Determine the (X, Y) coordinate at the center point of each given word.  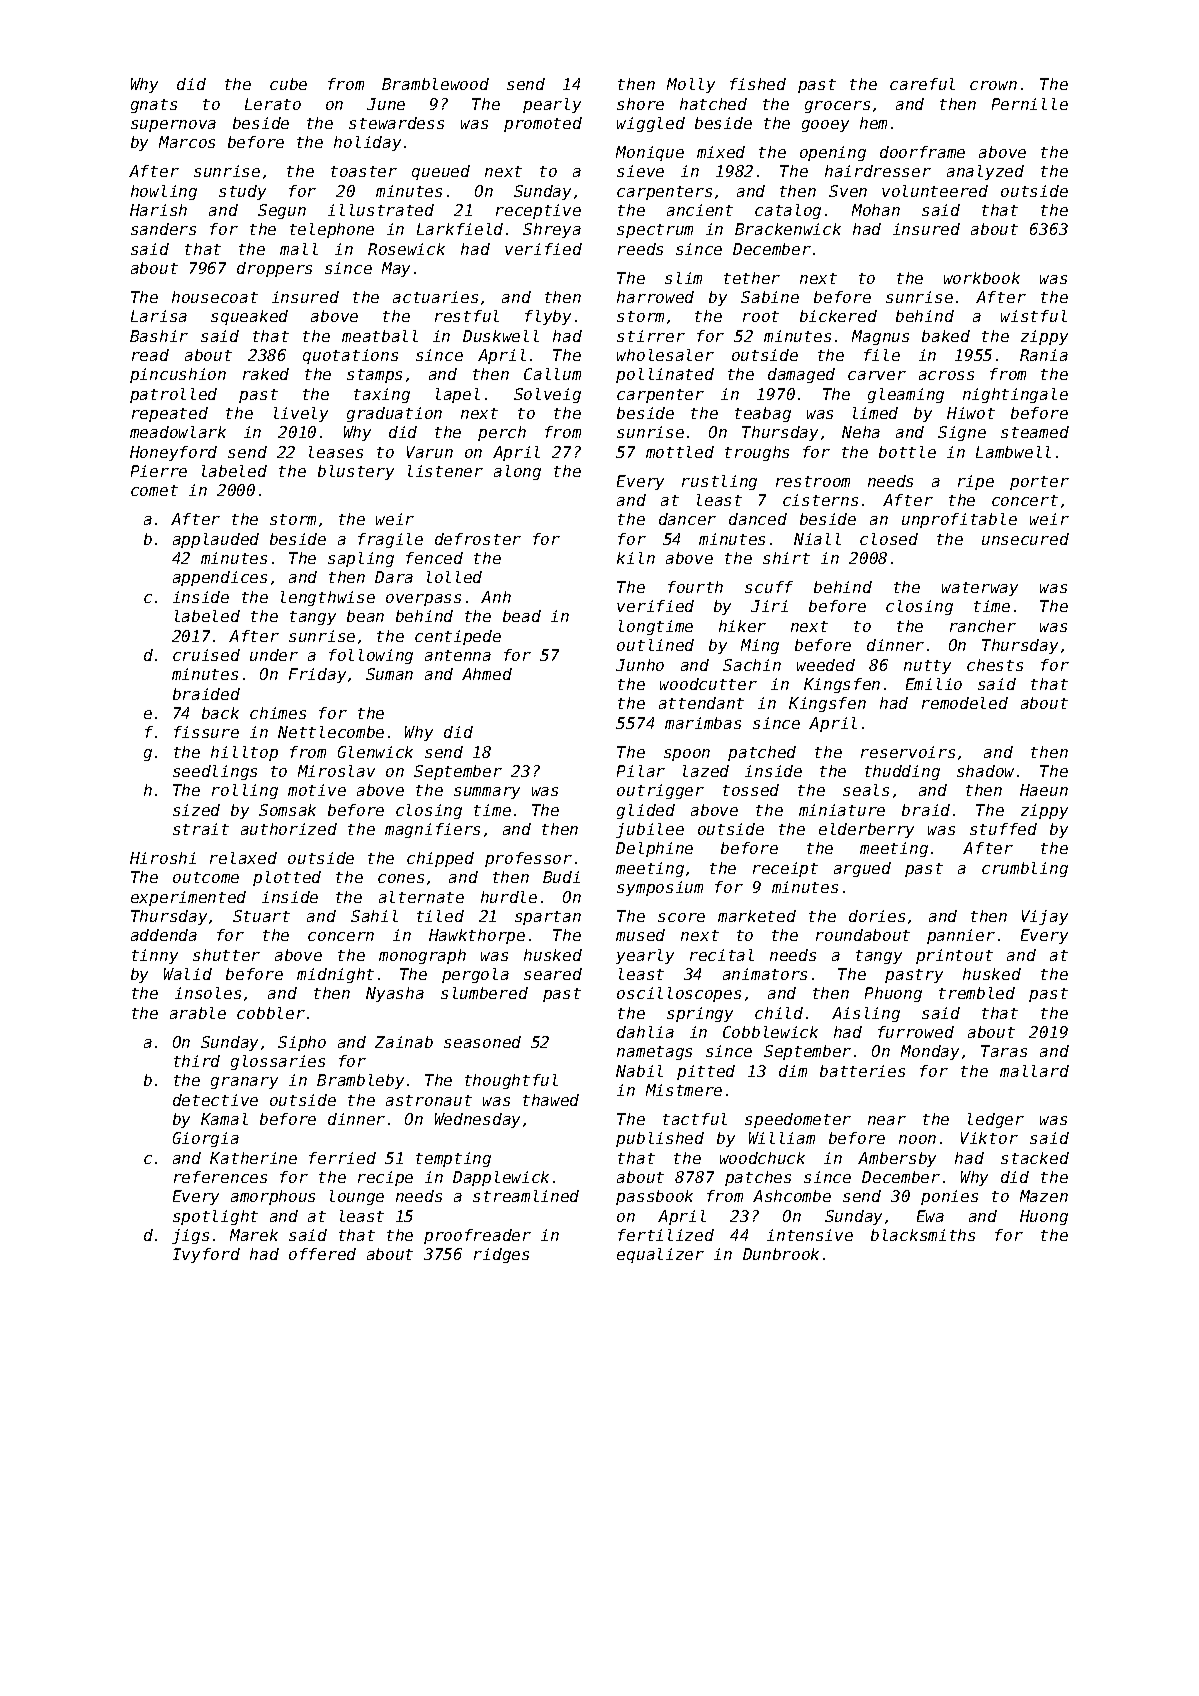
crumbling (1025, 869)
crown (993, 85)
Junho (640, 665)
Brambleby (360, 1081)
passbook (654, 1197)
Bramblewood (435, 84)
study (242, 192)
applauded (216, 540)
